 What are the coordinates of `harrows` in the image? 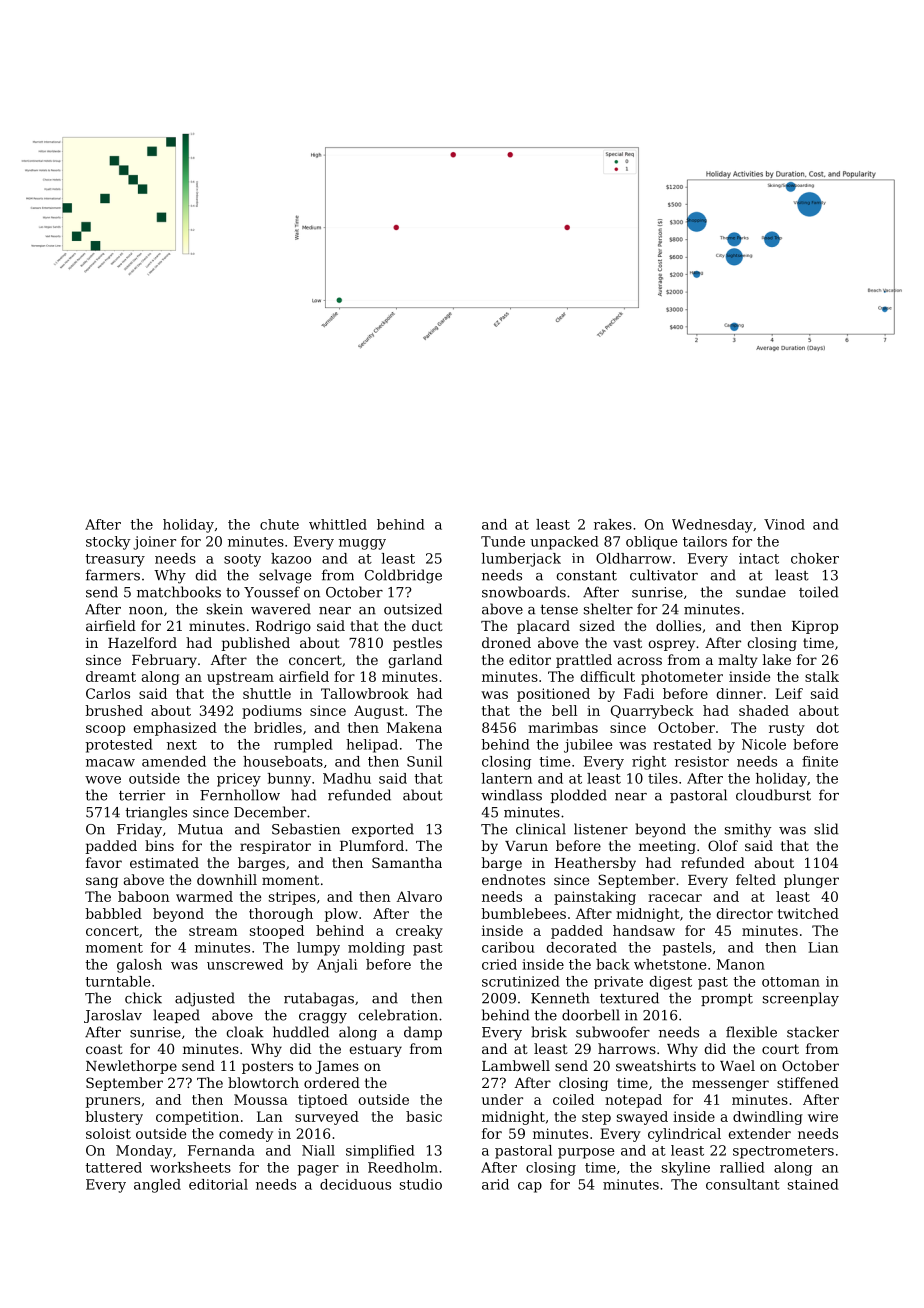 It's located at (627, 1048).
